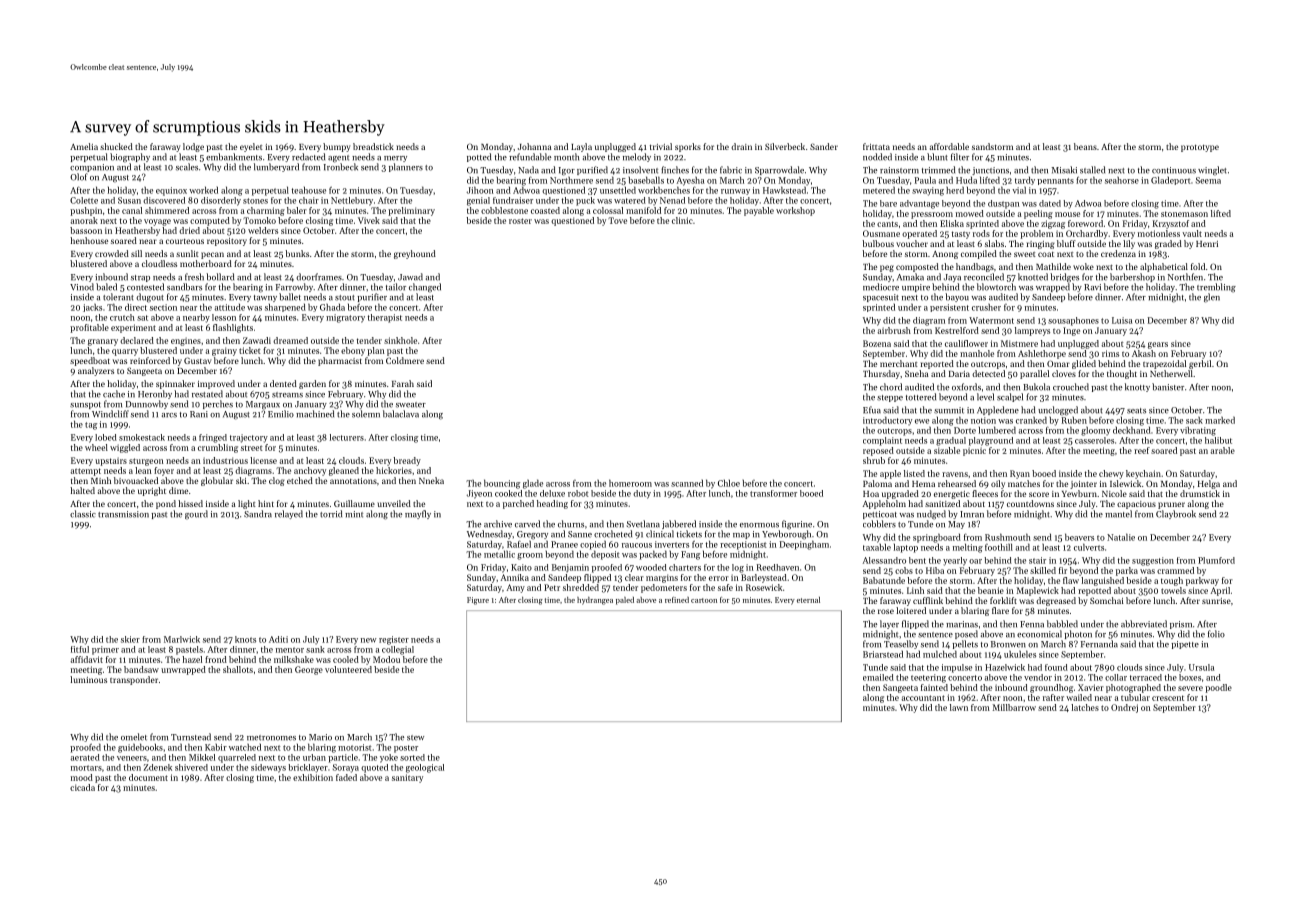 This screenshot has height=924, width=1308. I want to click on wiggled, so click(125, 448).
